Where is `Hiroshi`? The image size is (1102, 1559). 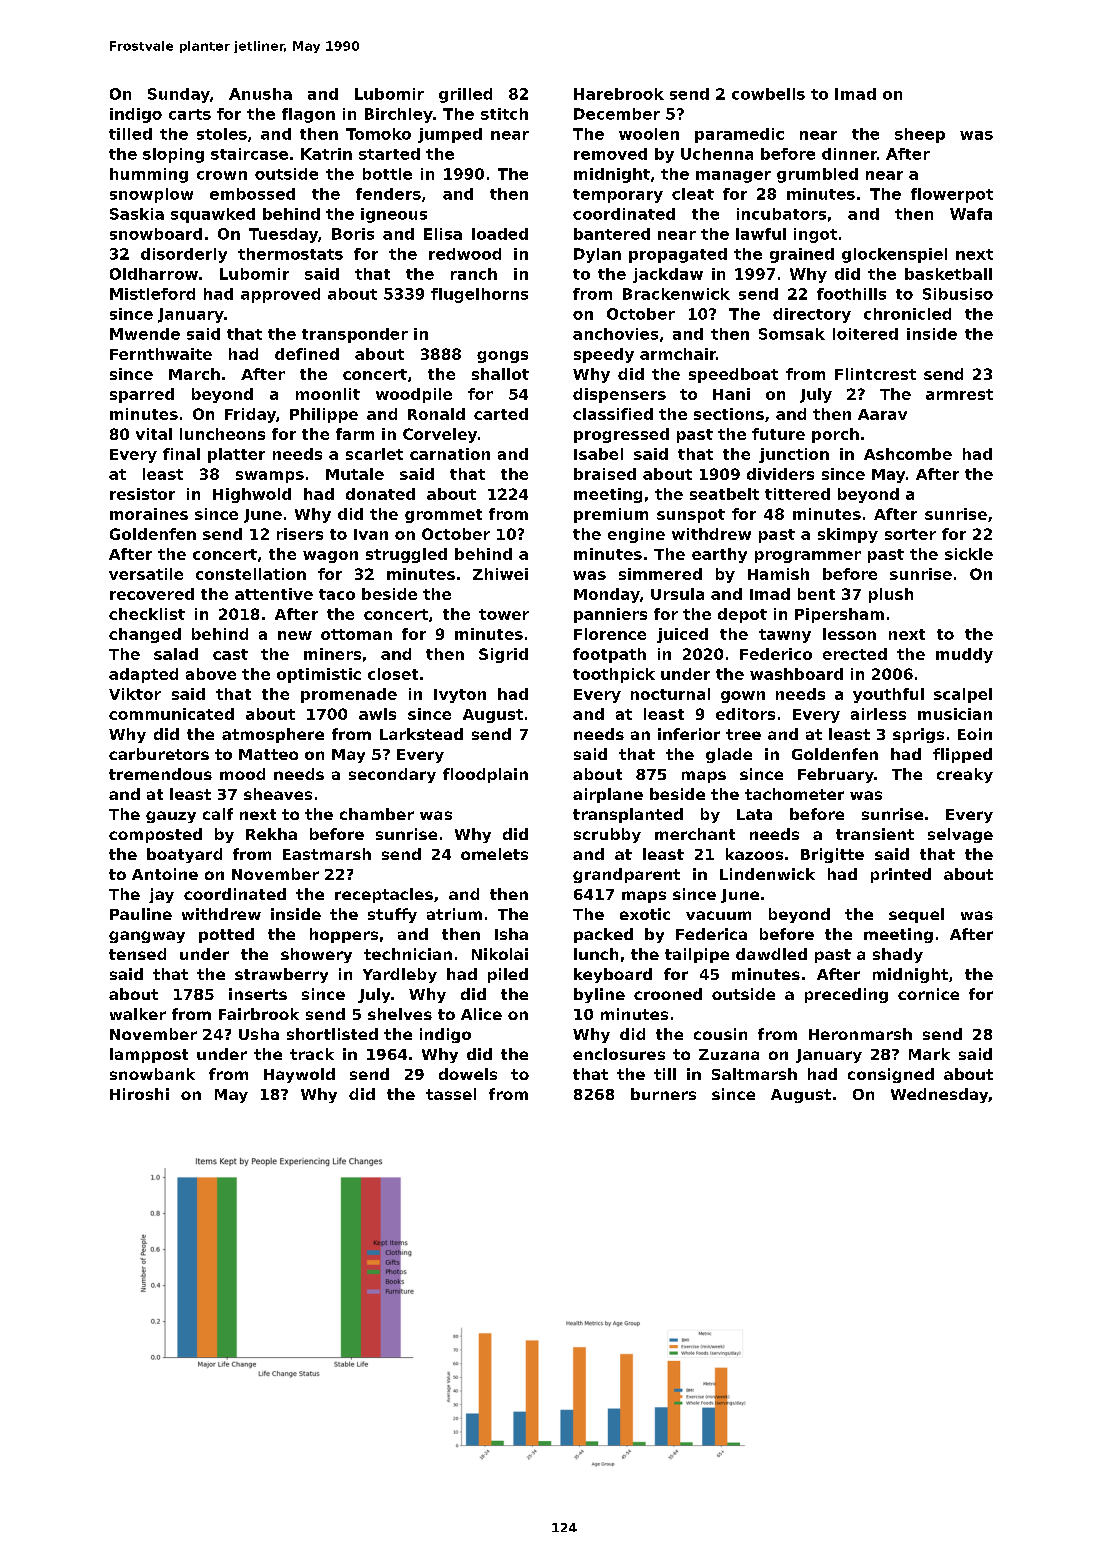 Hiroshi is located at coordinates (139, 1094).
